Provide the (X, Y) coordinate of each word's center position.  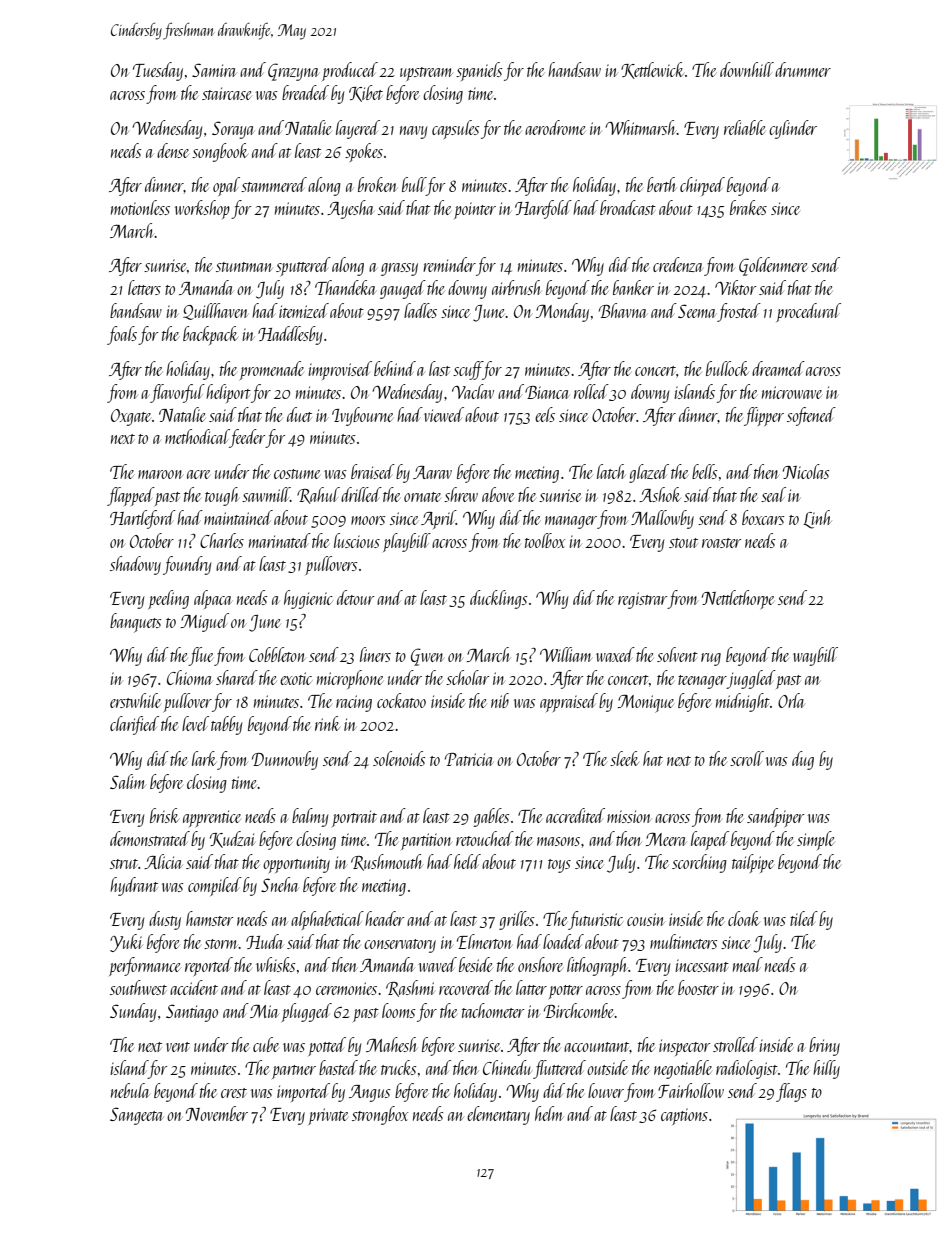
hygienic (308, 599)
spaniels (479, 71)
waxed (615, 654)
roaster (721, 543)
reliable (745, 127)
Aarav (432, 472)
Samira (214, 70)
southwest (138, 987)
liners (375, 654)
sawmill (266, 494)
